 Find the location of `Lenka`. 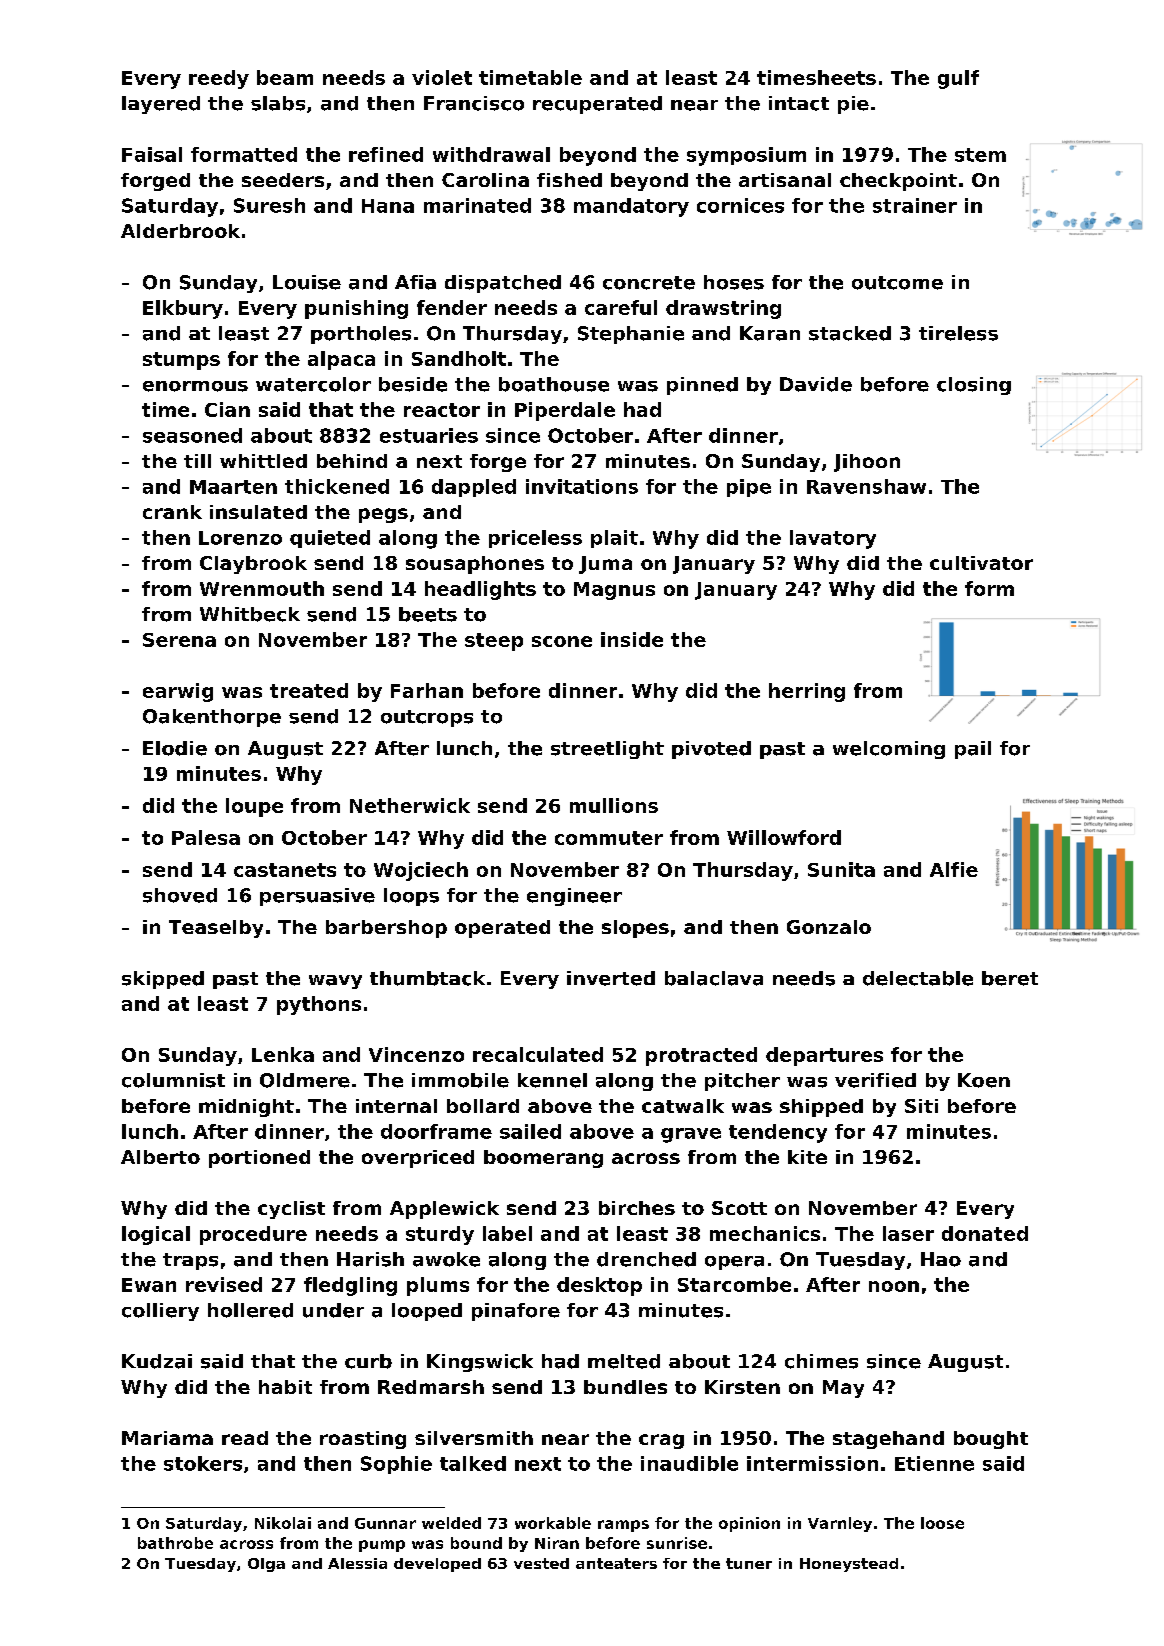

Lenka is located at coordinates (283, 1054).
